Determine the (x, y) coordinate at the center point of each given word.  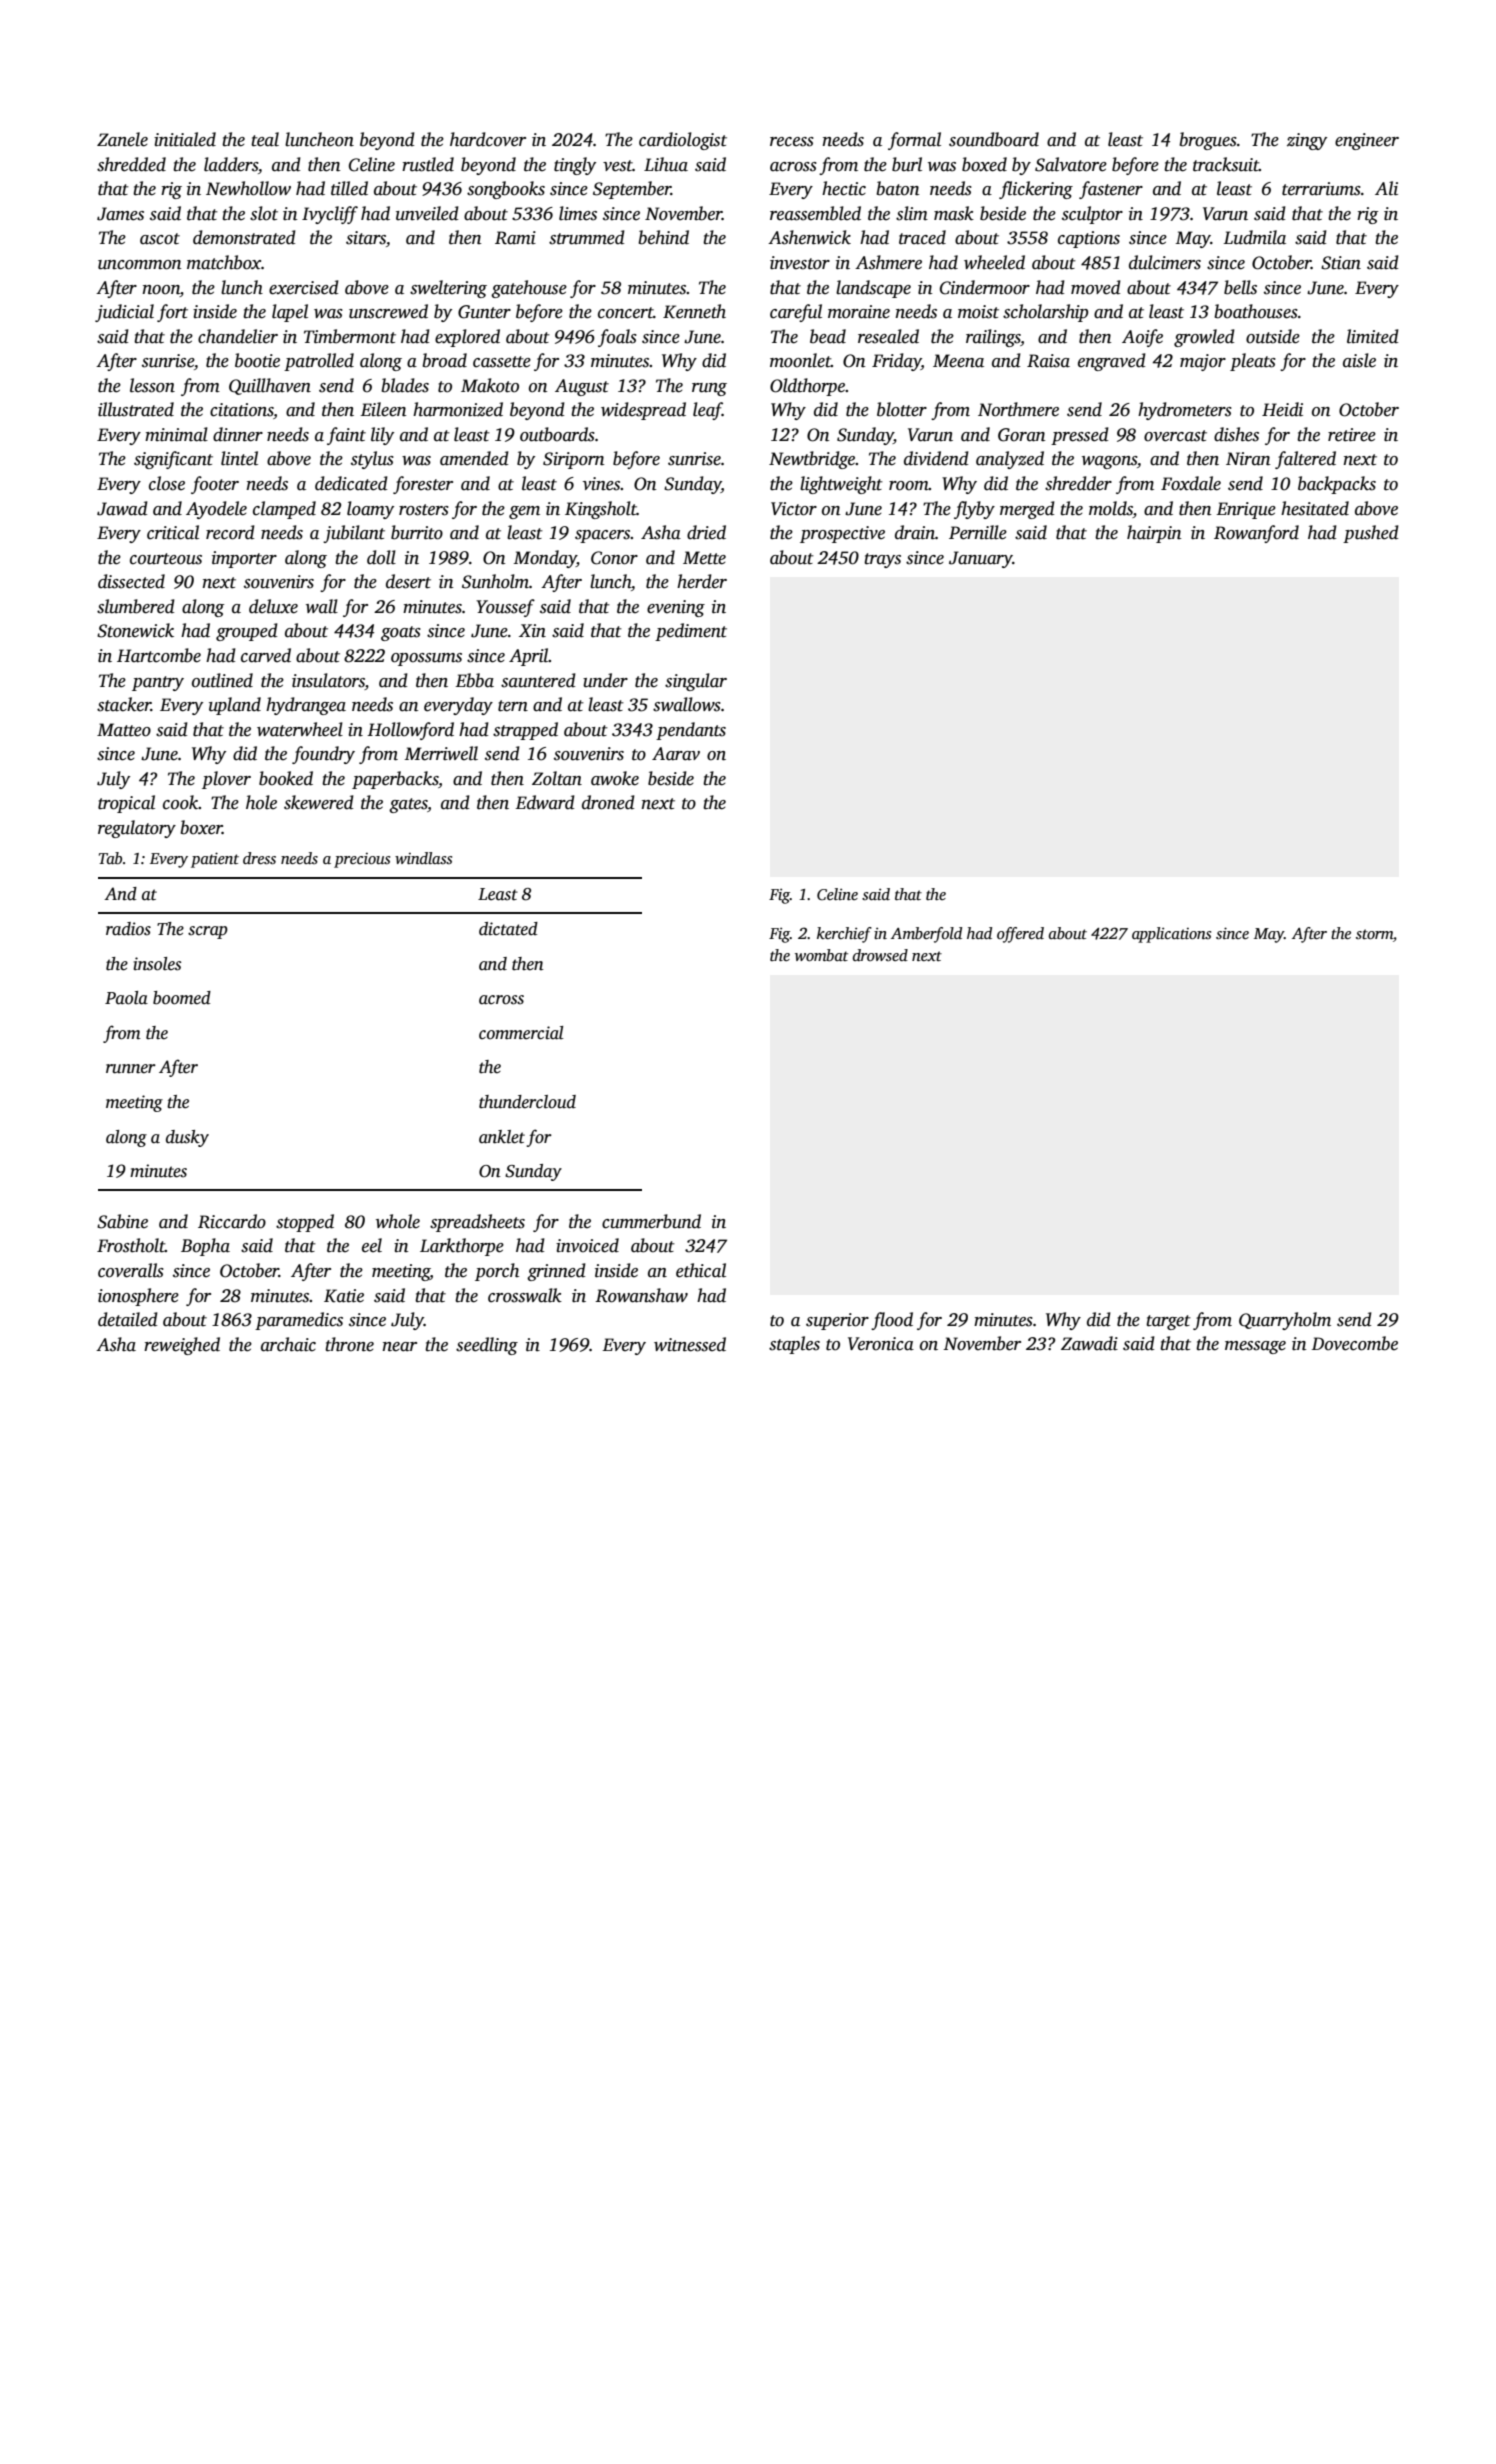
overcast (1175, 436)
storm (1374, 934)
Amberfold (926, 935)
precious (362, 860)
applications (1171, 935)
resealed (888, 336)
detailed (128, 1319)
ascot (160, 239)
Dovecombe (1355, 1343)
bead (828, 336)
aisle (1359, 360)
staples (794, 1345)
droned (608, 802)
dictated (508, 929)
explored (467, 338)
